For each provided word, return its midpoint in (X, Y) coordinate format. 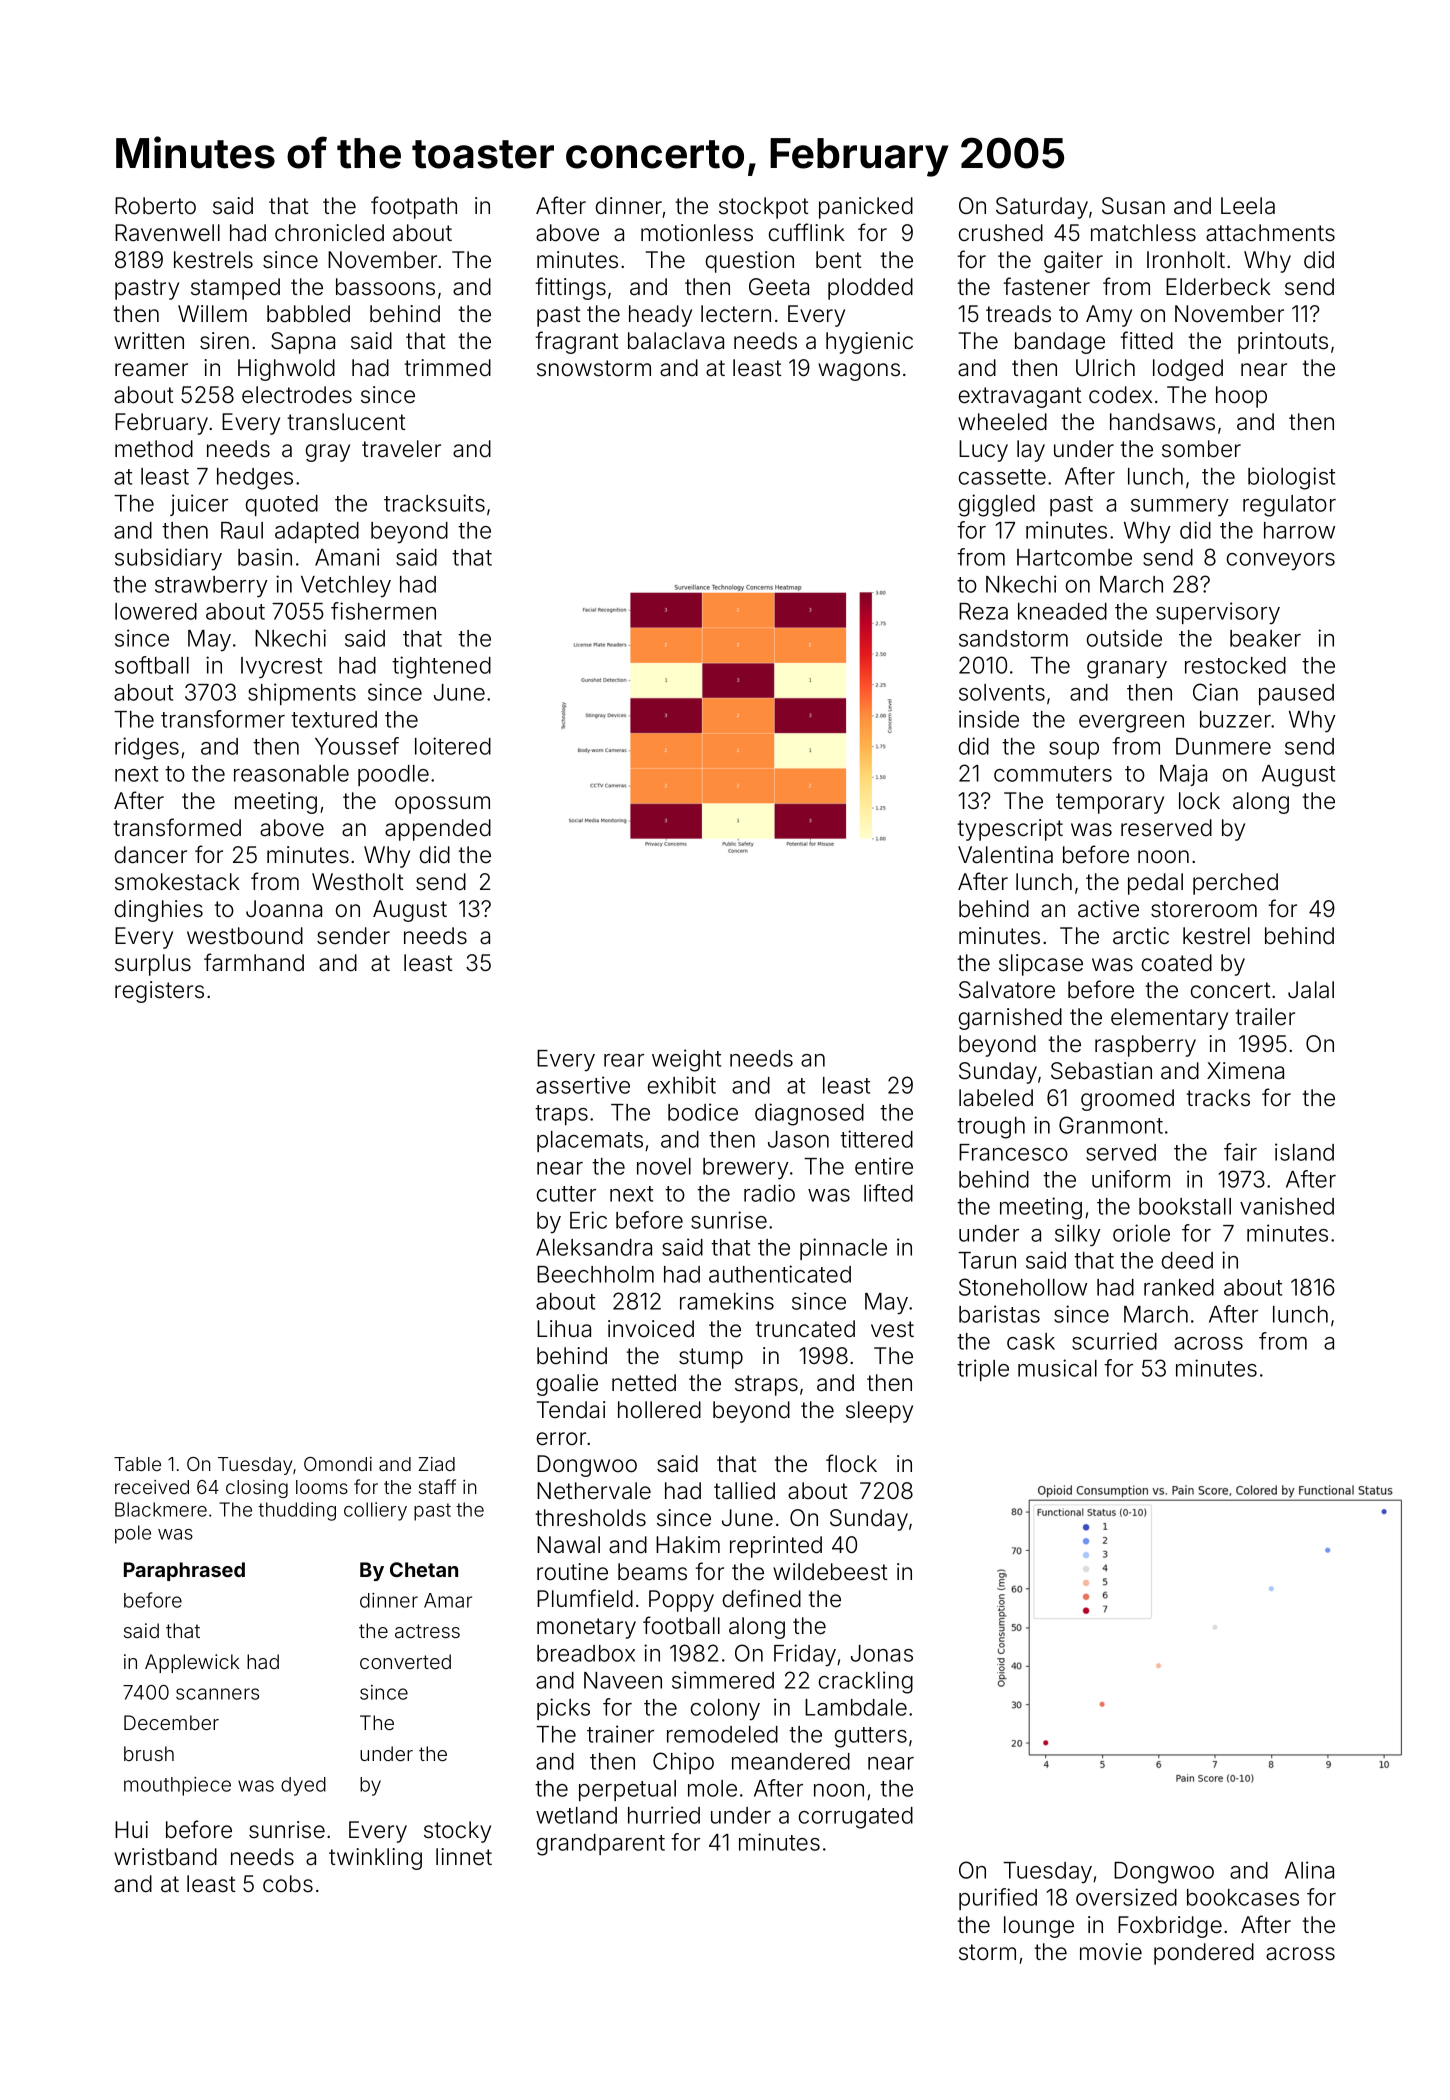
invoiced (651, 1329)
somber (1201, 449)
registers (159, 992)
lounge (1039, 1927)
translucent (346, 422)
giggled (997, 505)
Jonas (882, 1653)
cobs (288, 1884)
